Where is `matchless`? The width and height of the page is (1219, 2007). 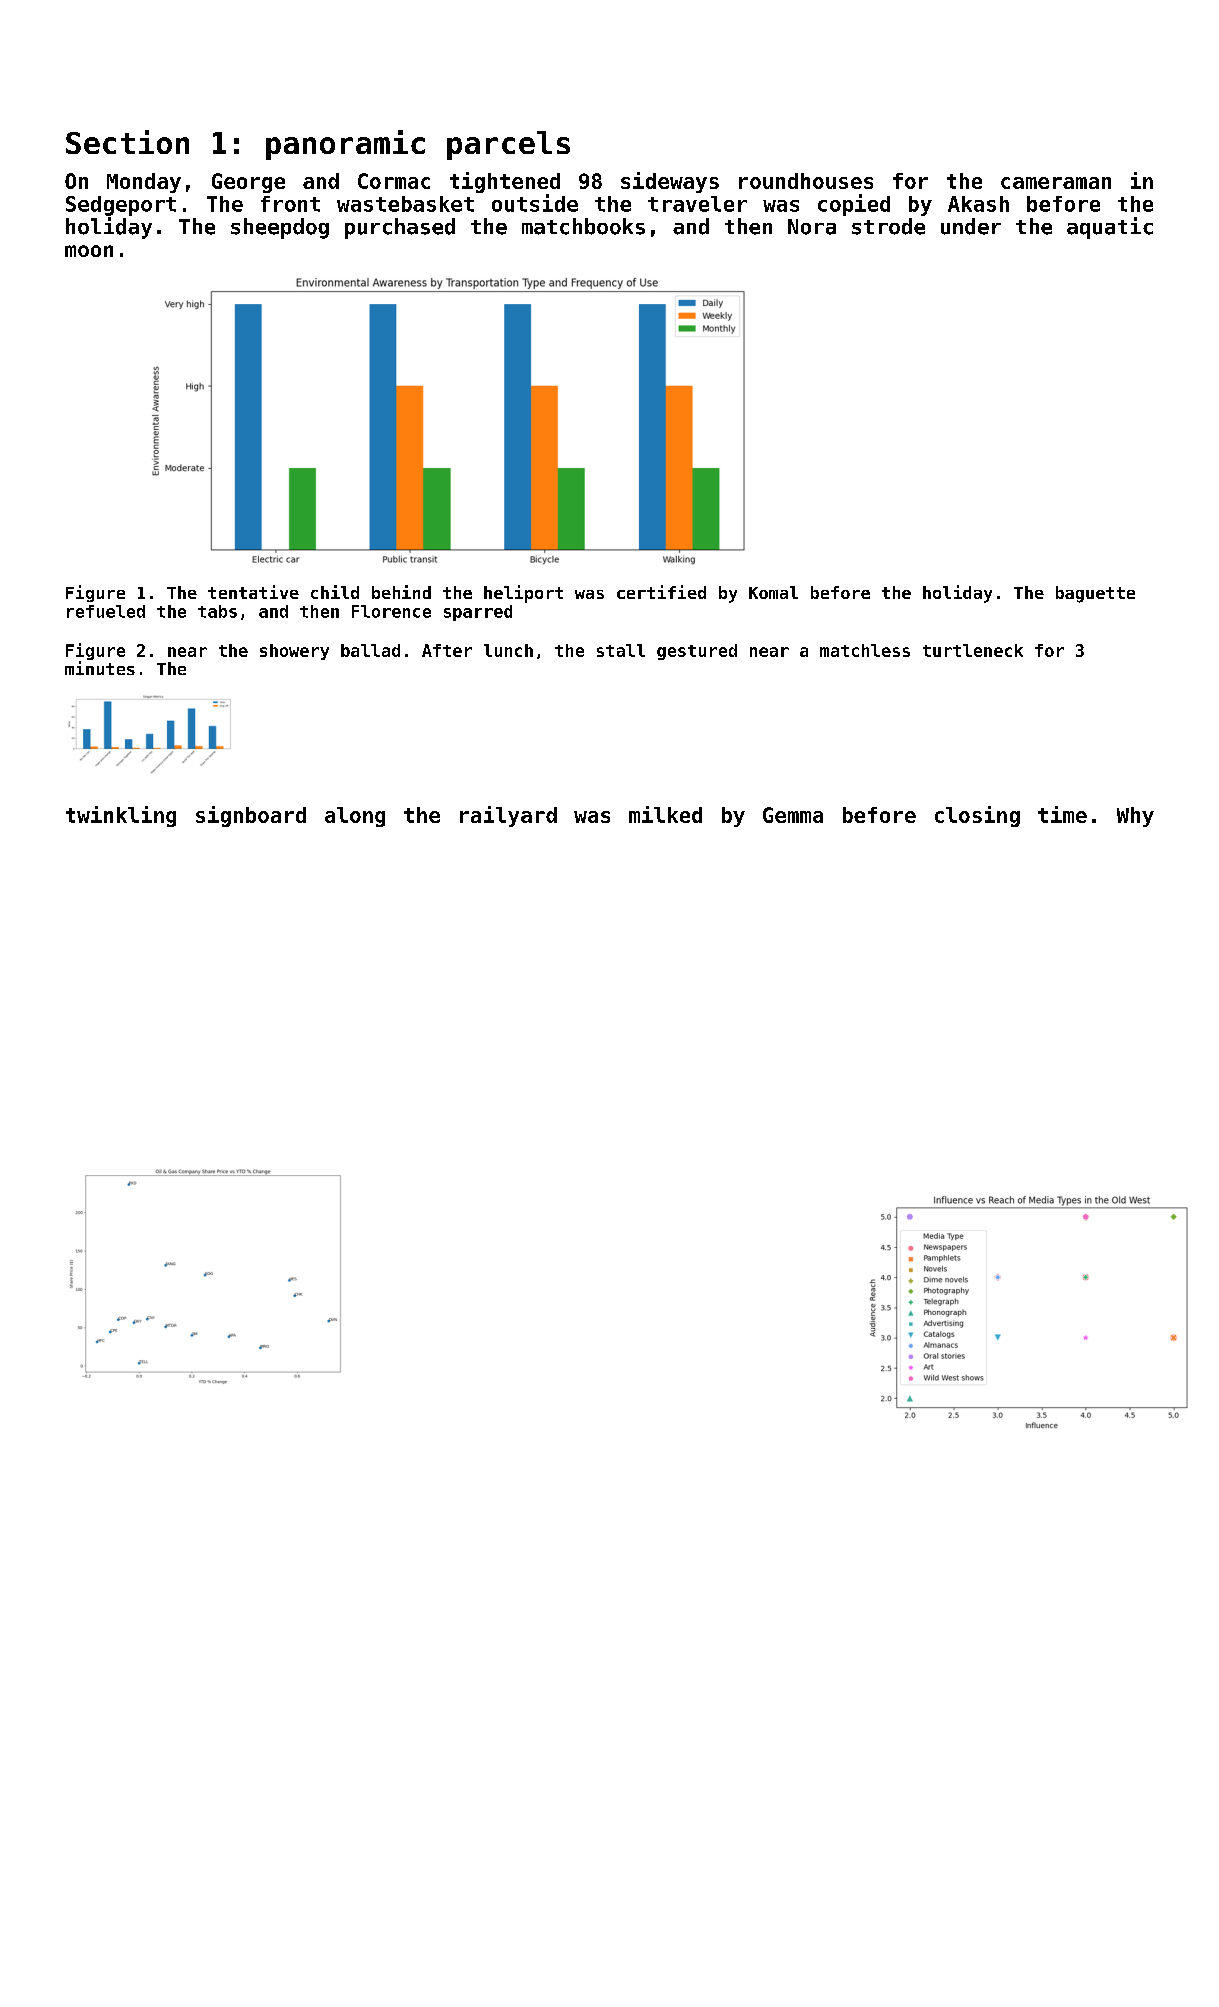 matchless is located at coordinates (865, 650).
